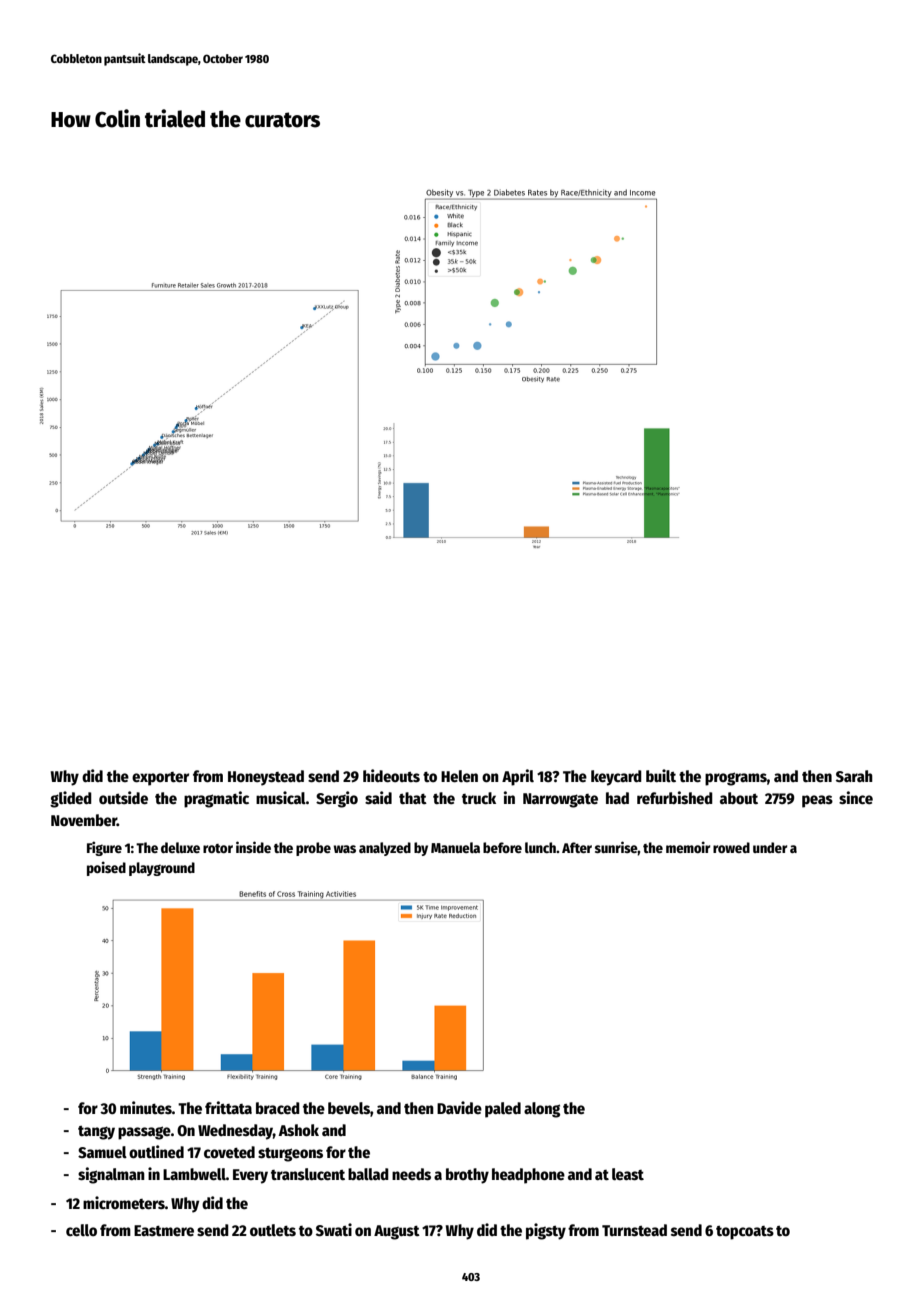  Describe the element at coordinates (228, 1107) in the page. I see `frittata` at that location.
